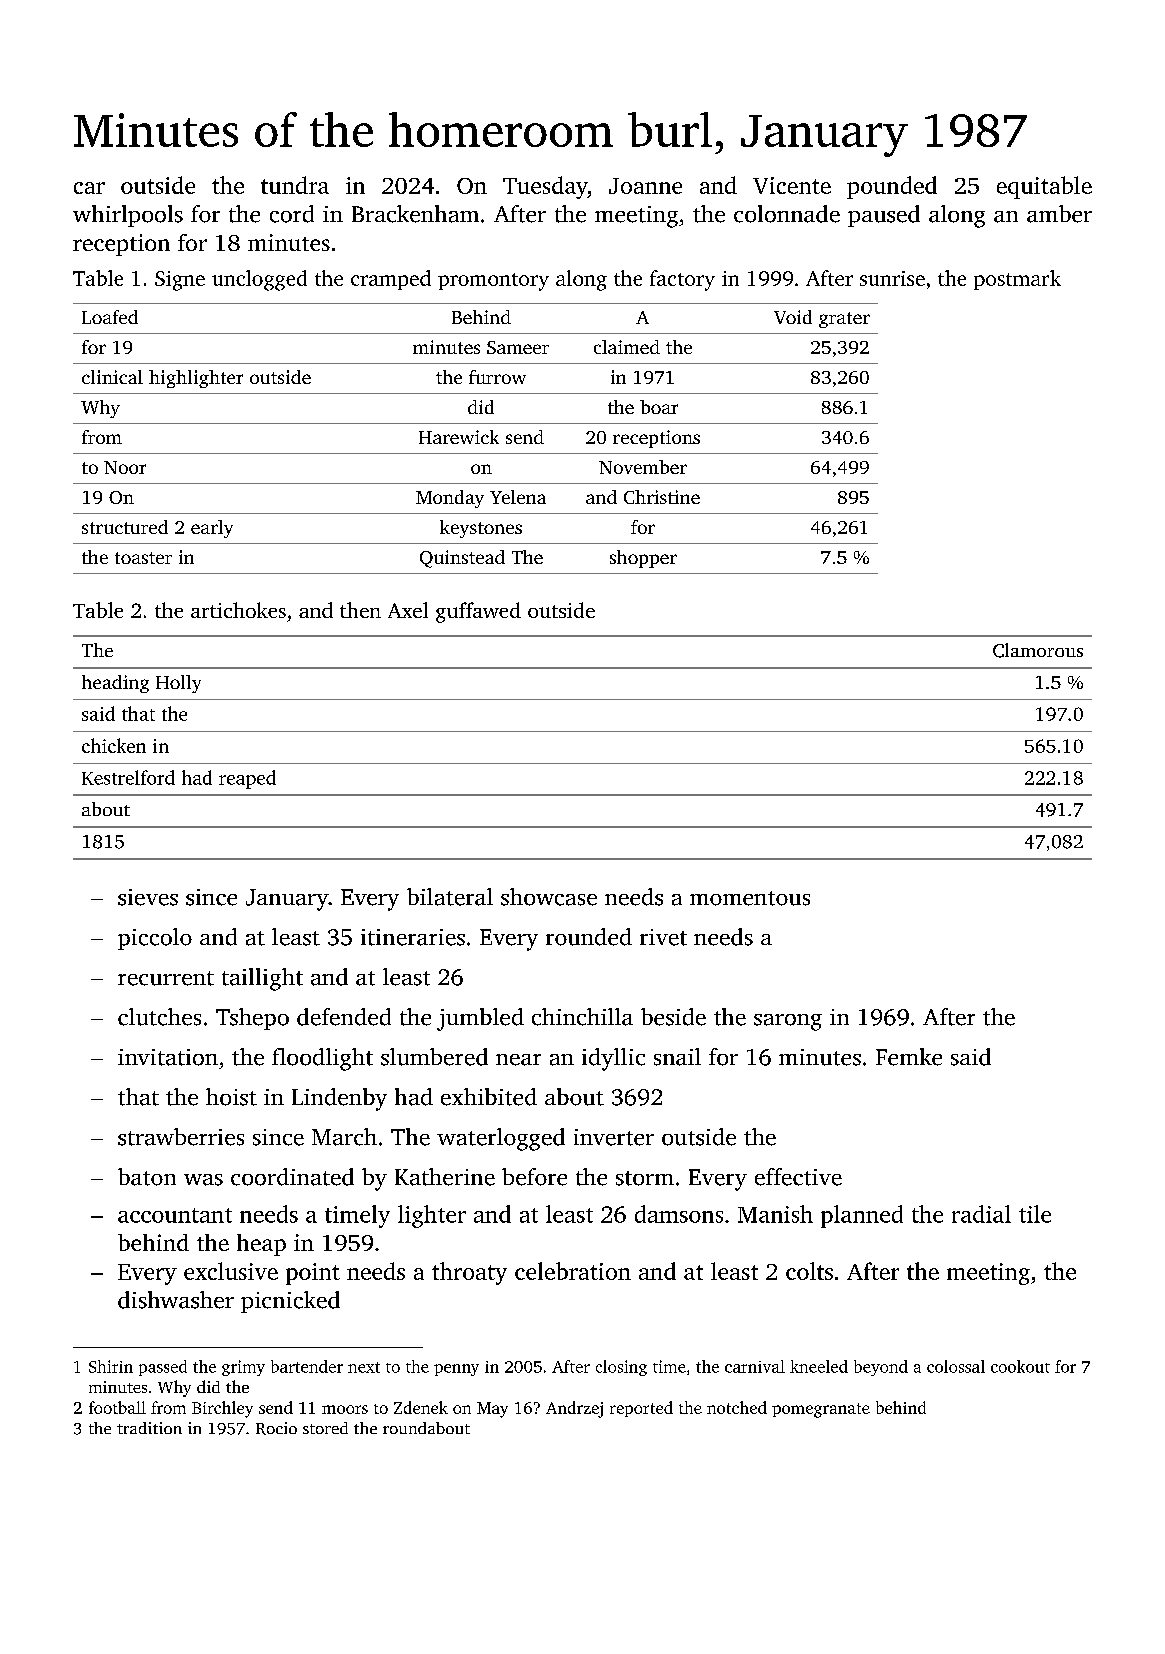 Image resolution: width=1165 pixels, height=1654 pixels. Describe the element at coordinates (809, 1271) in the screenshot. I see `colts` at that location.
